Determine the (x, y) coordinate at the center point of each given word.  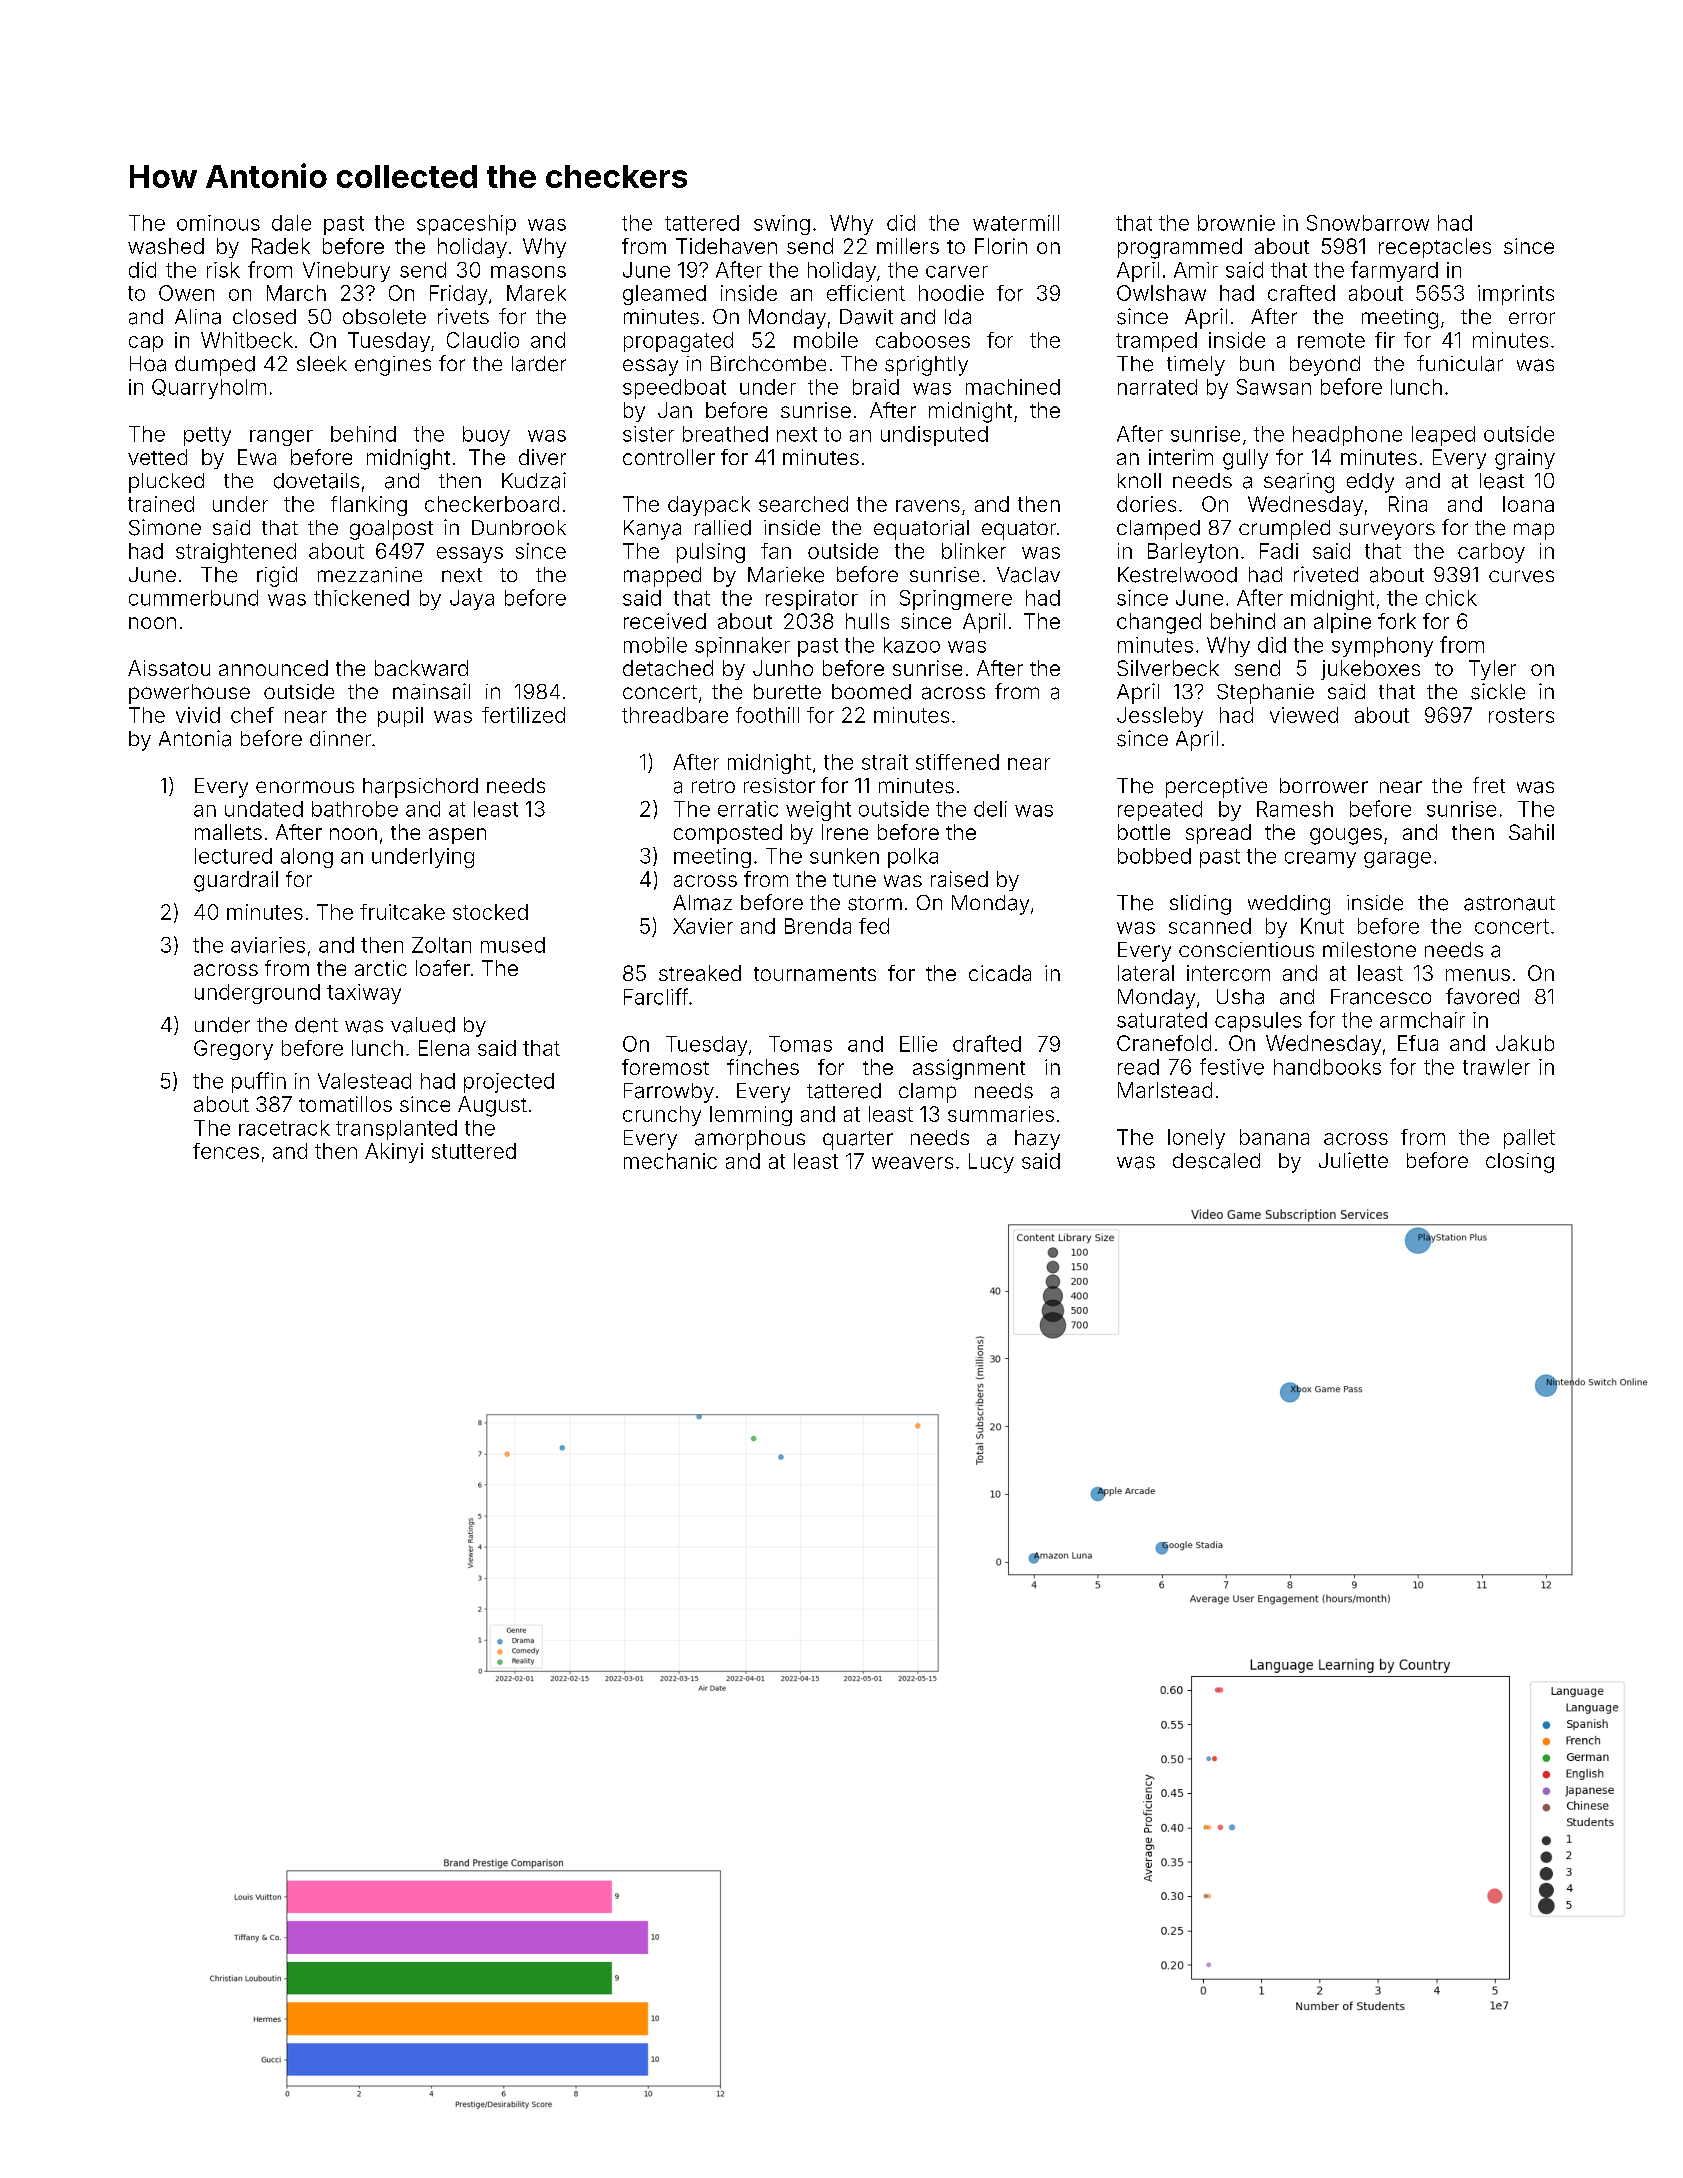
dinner (340, 738)
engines (393, 366)
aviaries (268, 945)
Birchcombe (768, 363)
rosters (1521, 715)
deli (990, 809)
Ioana (1528, 504)
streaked (700, 973)
